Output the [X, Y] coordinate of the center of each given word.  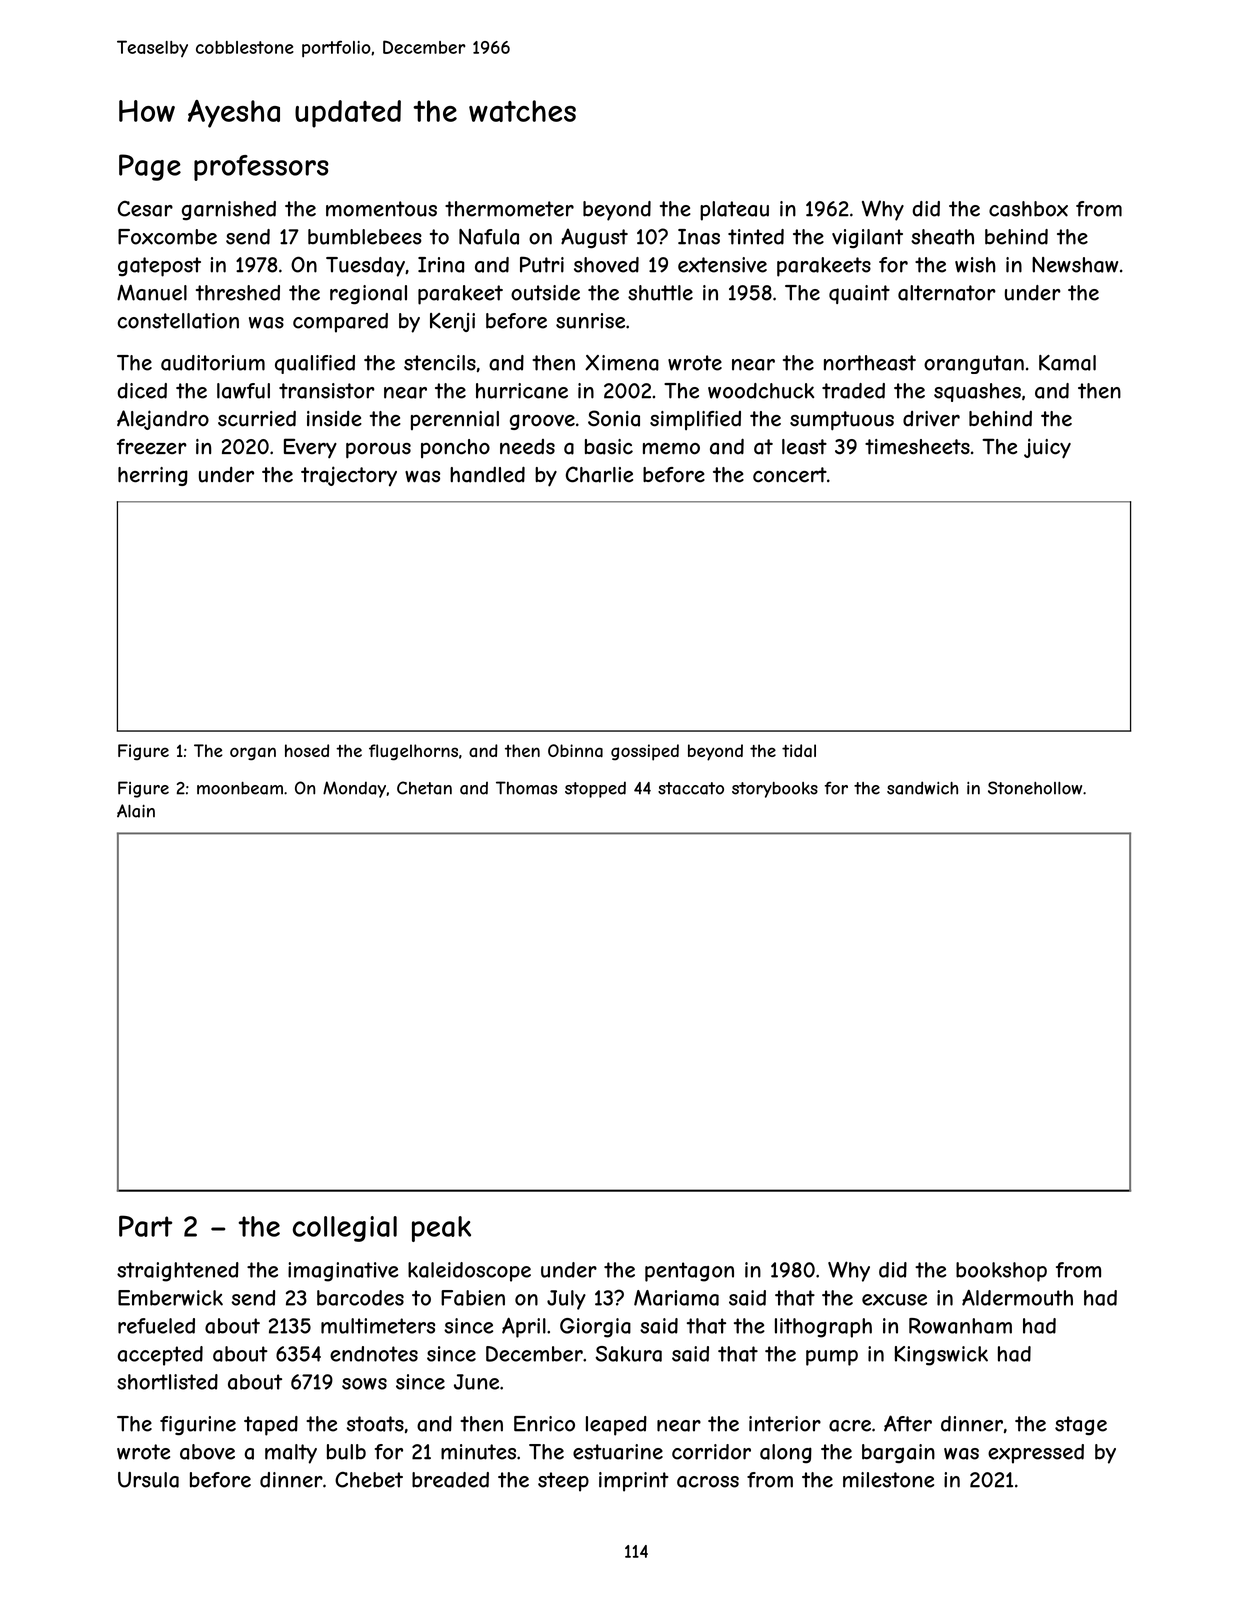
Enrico [544, 1424]
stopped [595, 789]
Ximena [622, 363]
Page [150, 167]
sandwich [922, 788]
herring [153, 476]
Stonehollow [1035, 788]
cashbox [1028, 209]
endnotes [374, 1354]
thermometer [509, 209]
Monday [354, 789]
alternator [947, 293]
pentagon [689, 1272]
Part [145, 1226]
